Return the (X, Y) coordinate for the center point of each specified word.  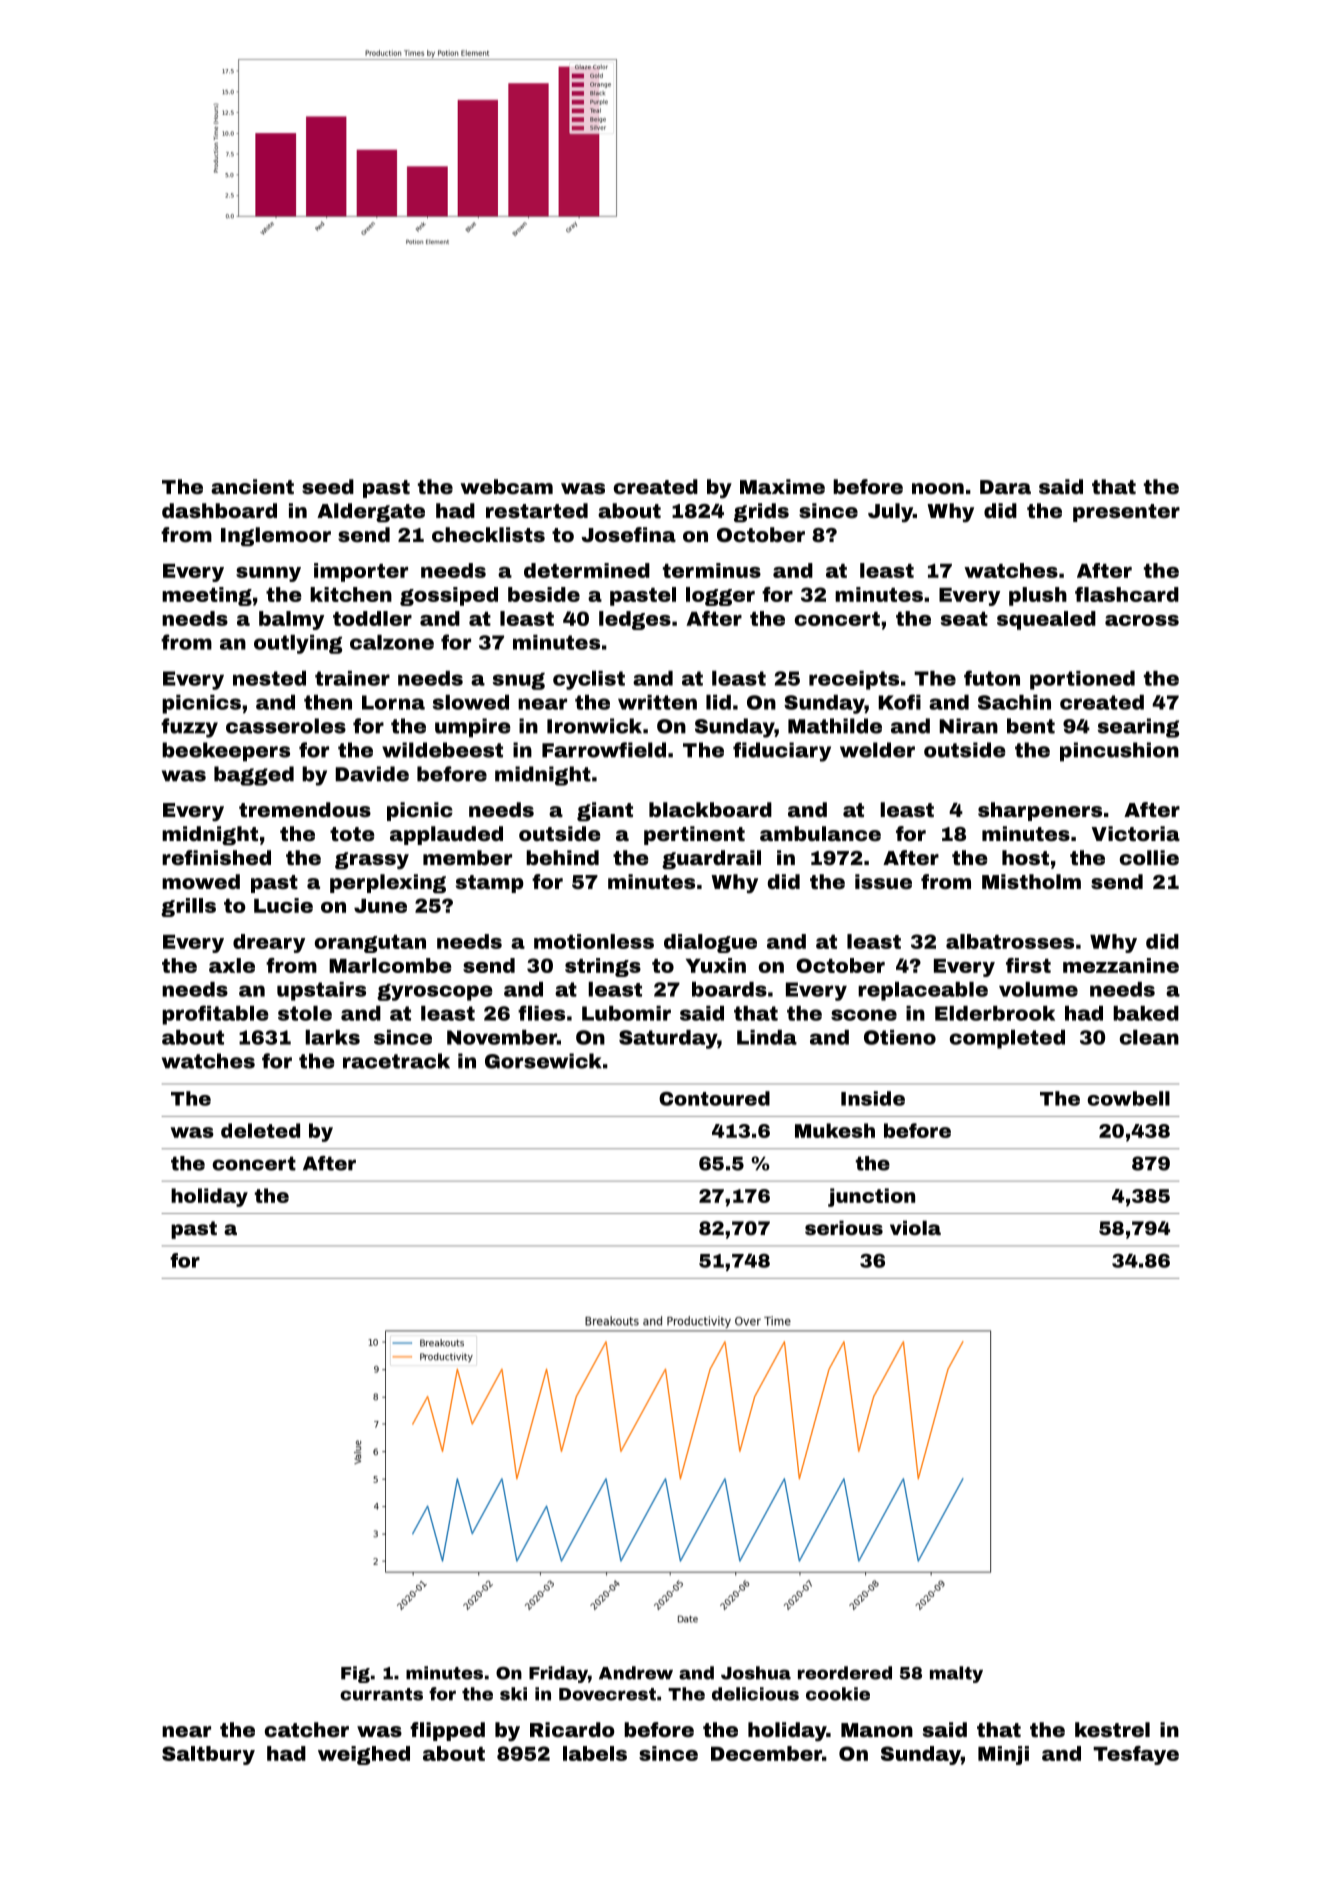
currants (381, 1694)
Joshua (756, 1673)
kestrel (1112, 1729)
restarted (537, 510)
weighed (364, 1755)
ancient (252, 486)
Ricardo (572, 1729)
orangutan (370, 944)
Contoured (714, 1098)
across (1142, 620)
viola (915, 1227)
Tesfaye (1136, 1755)
